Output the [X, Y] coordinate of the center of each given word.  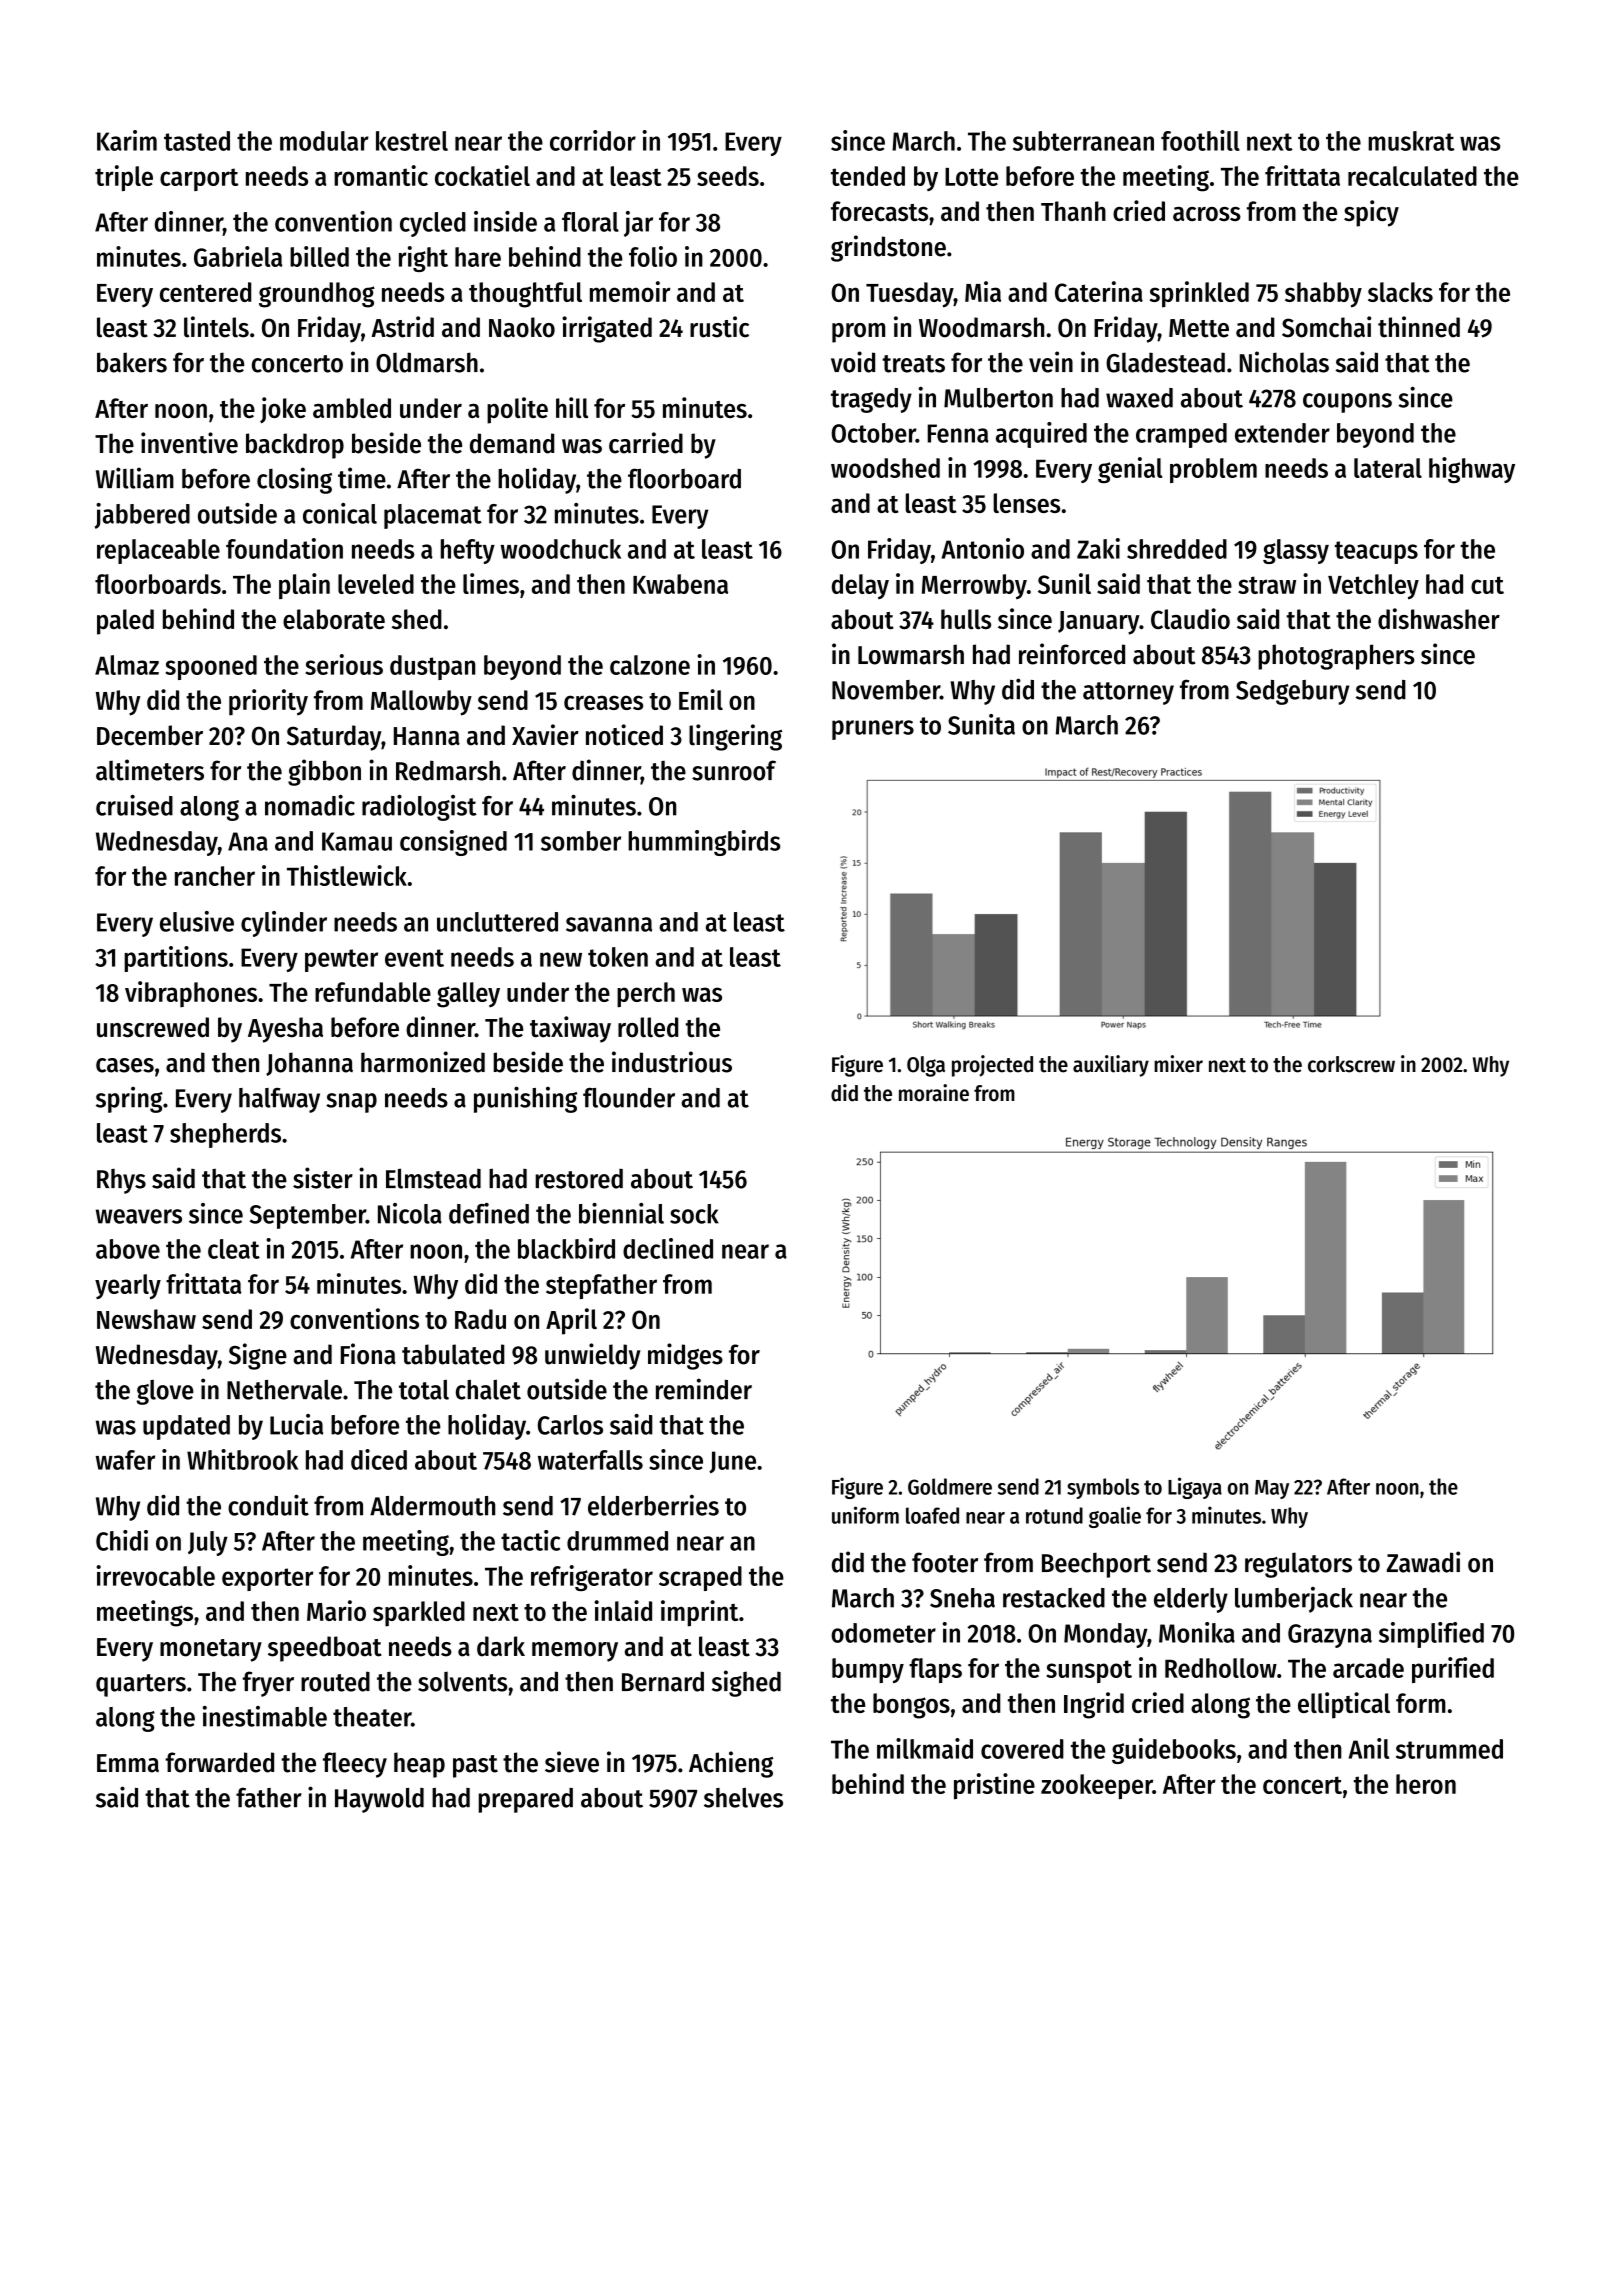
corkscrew [1351, 1064]
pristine [994, 1786]
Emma [128, 1763]
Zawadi [1423, 1562]
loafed [932, 1515]
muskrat [1411, 141]
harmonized [423, 1062]
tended [868, 176]
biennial [621, 1213]
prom [858, 333]
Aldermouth [432, 1506]
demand [512, 443]
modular [324, 141]
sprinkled [1199, 294]
